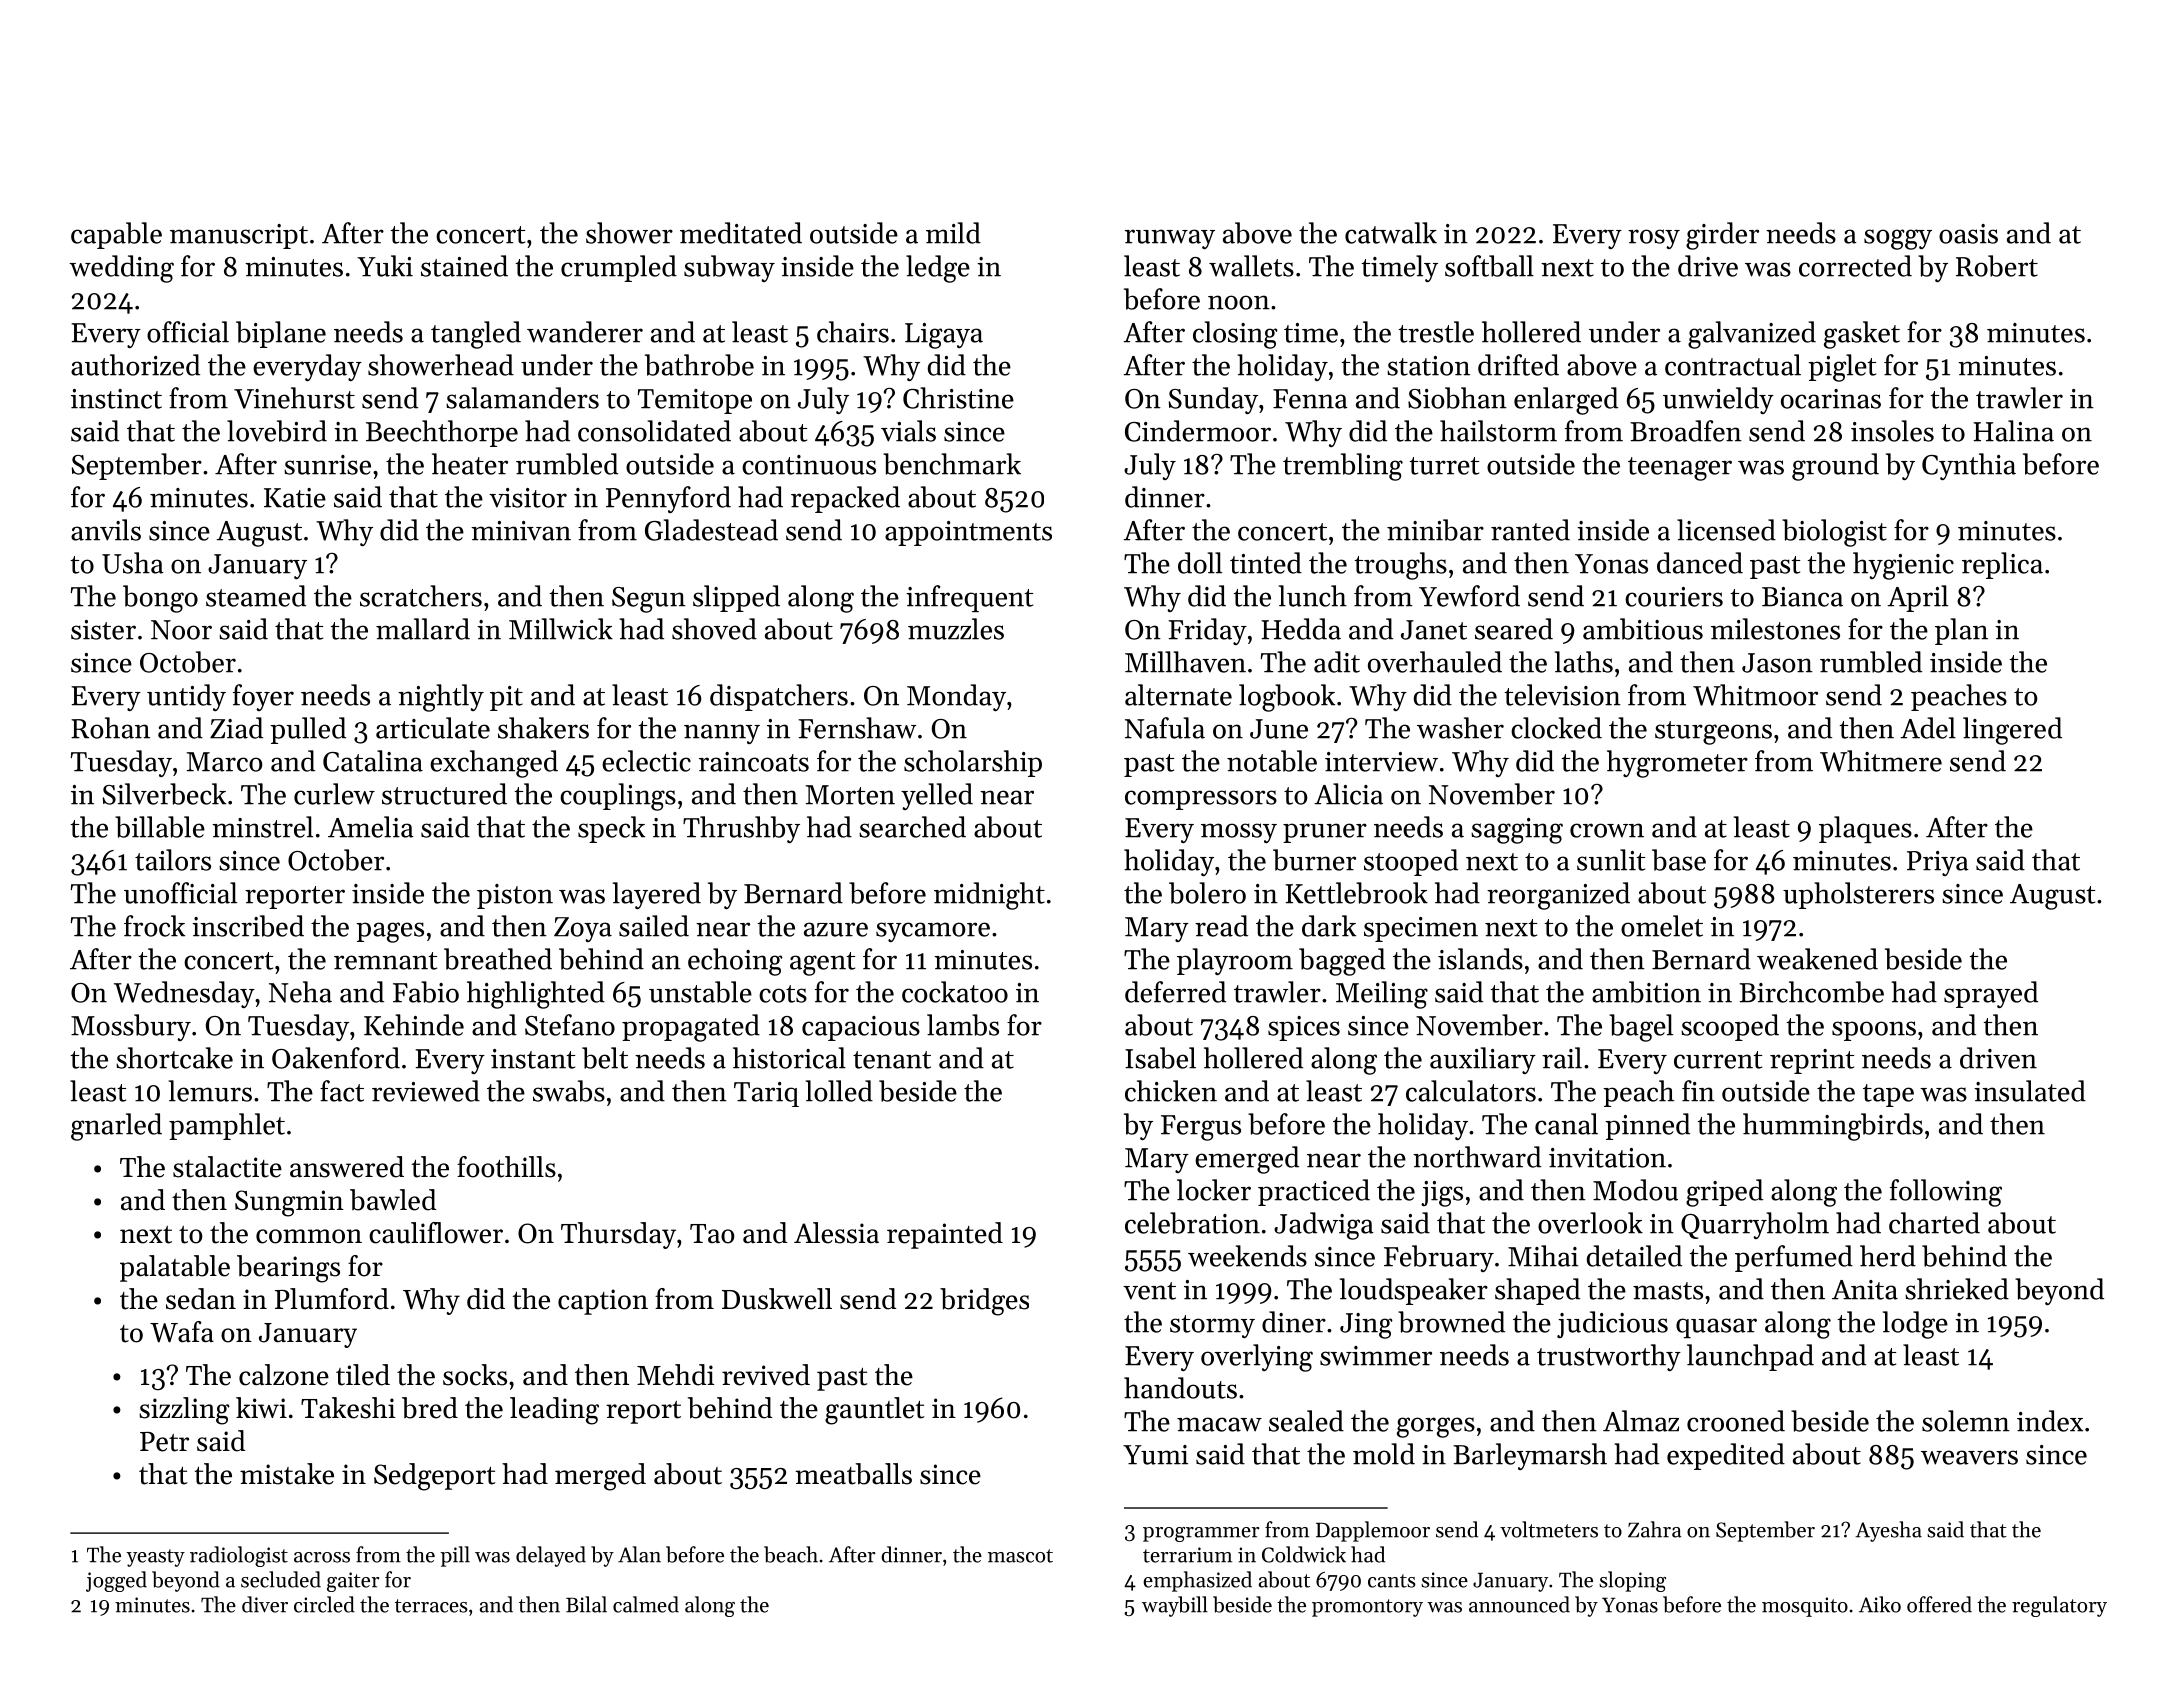 The height and width of the document is (1683, 2178). I want to click on Segun, so click(649, 600).
